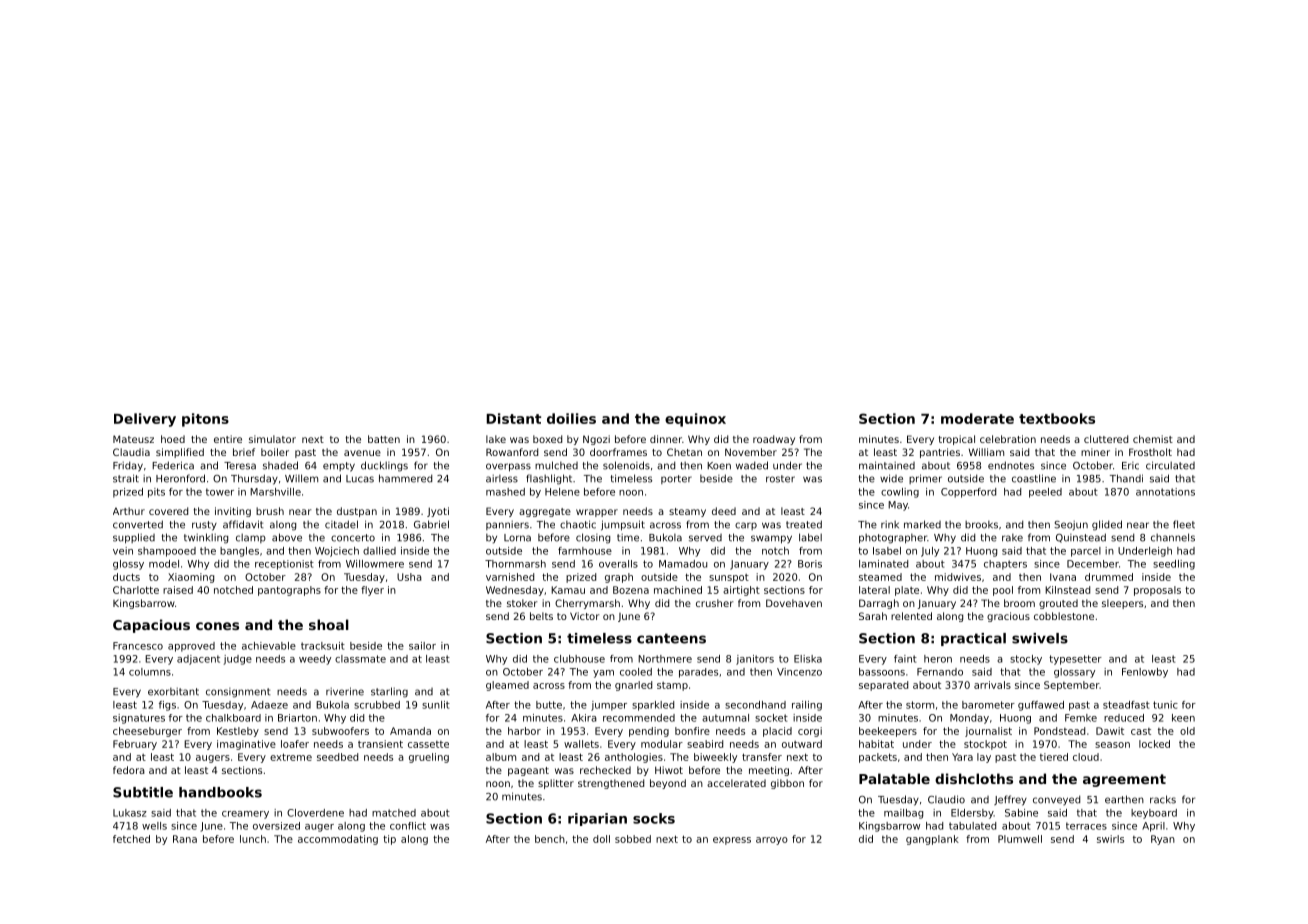  What do you see at coordinates (360, 659) in the screenshot?
I see `classmate` at bounding box center [360, 659].
